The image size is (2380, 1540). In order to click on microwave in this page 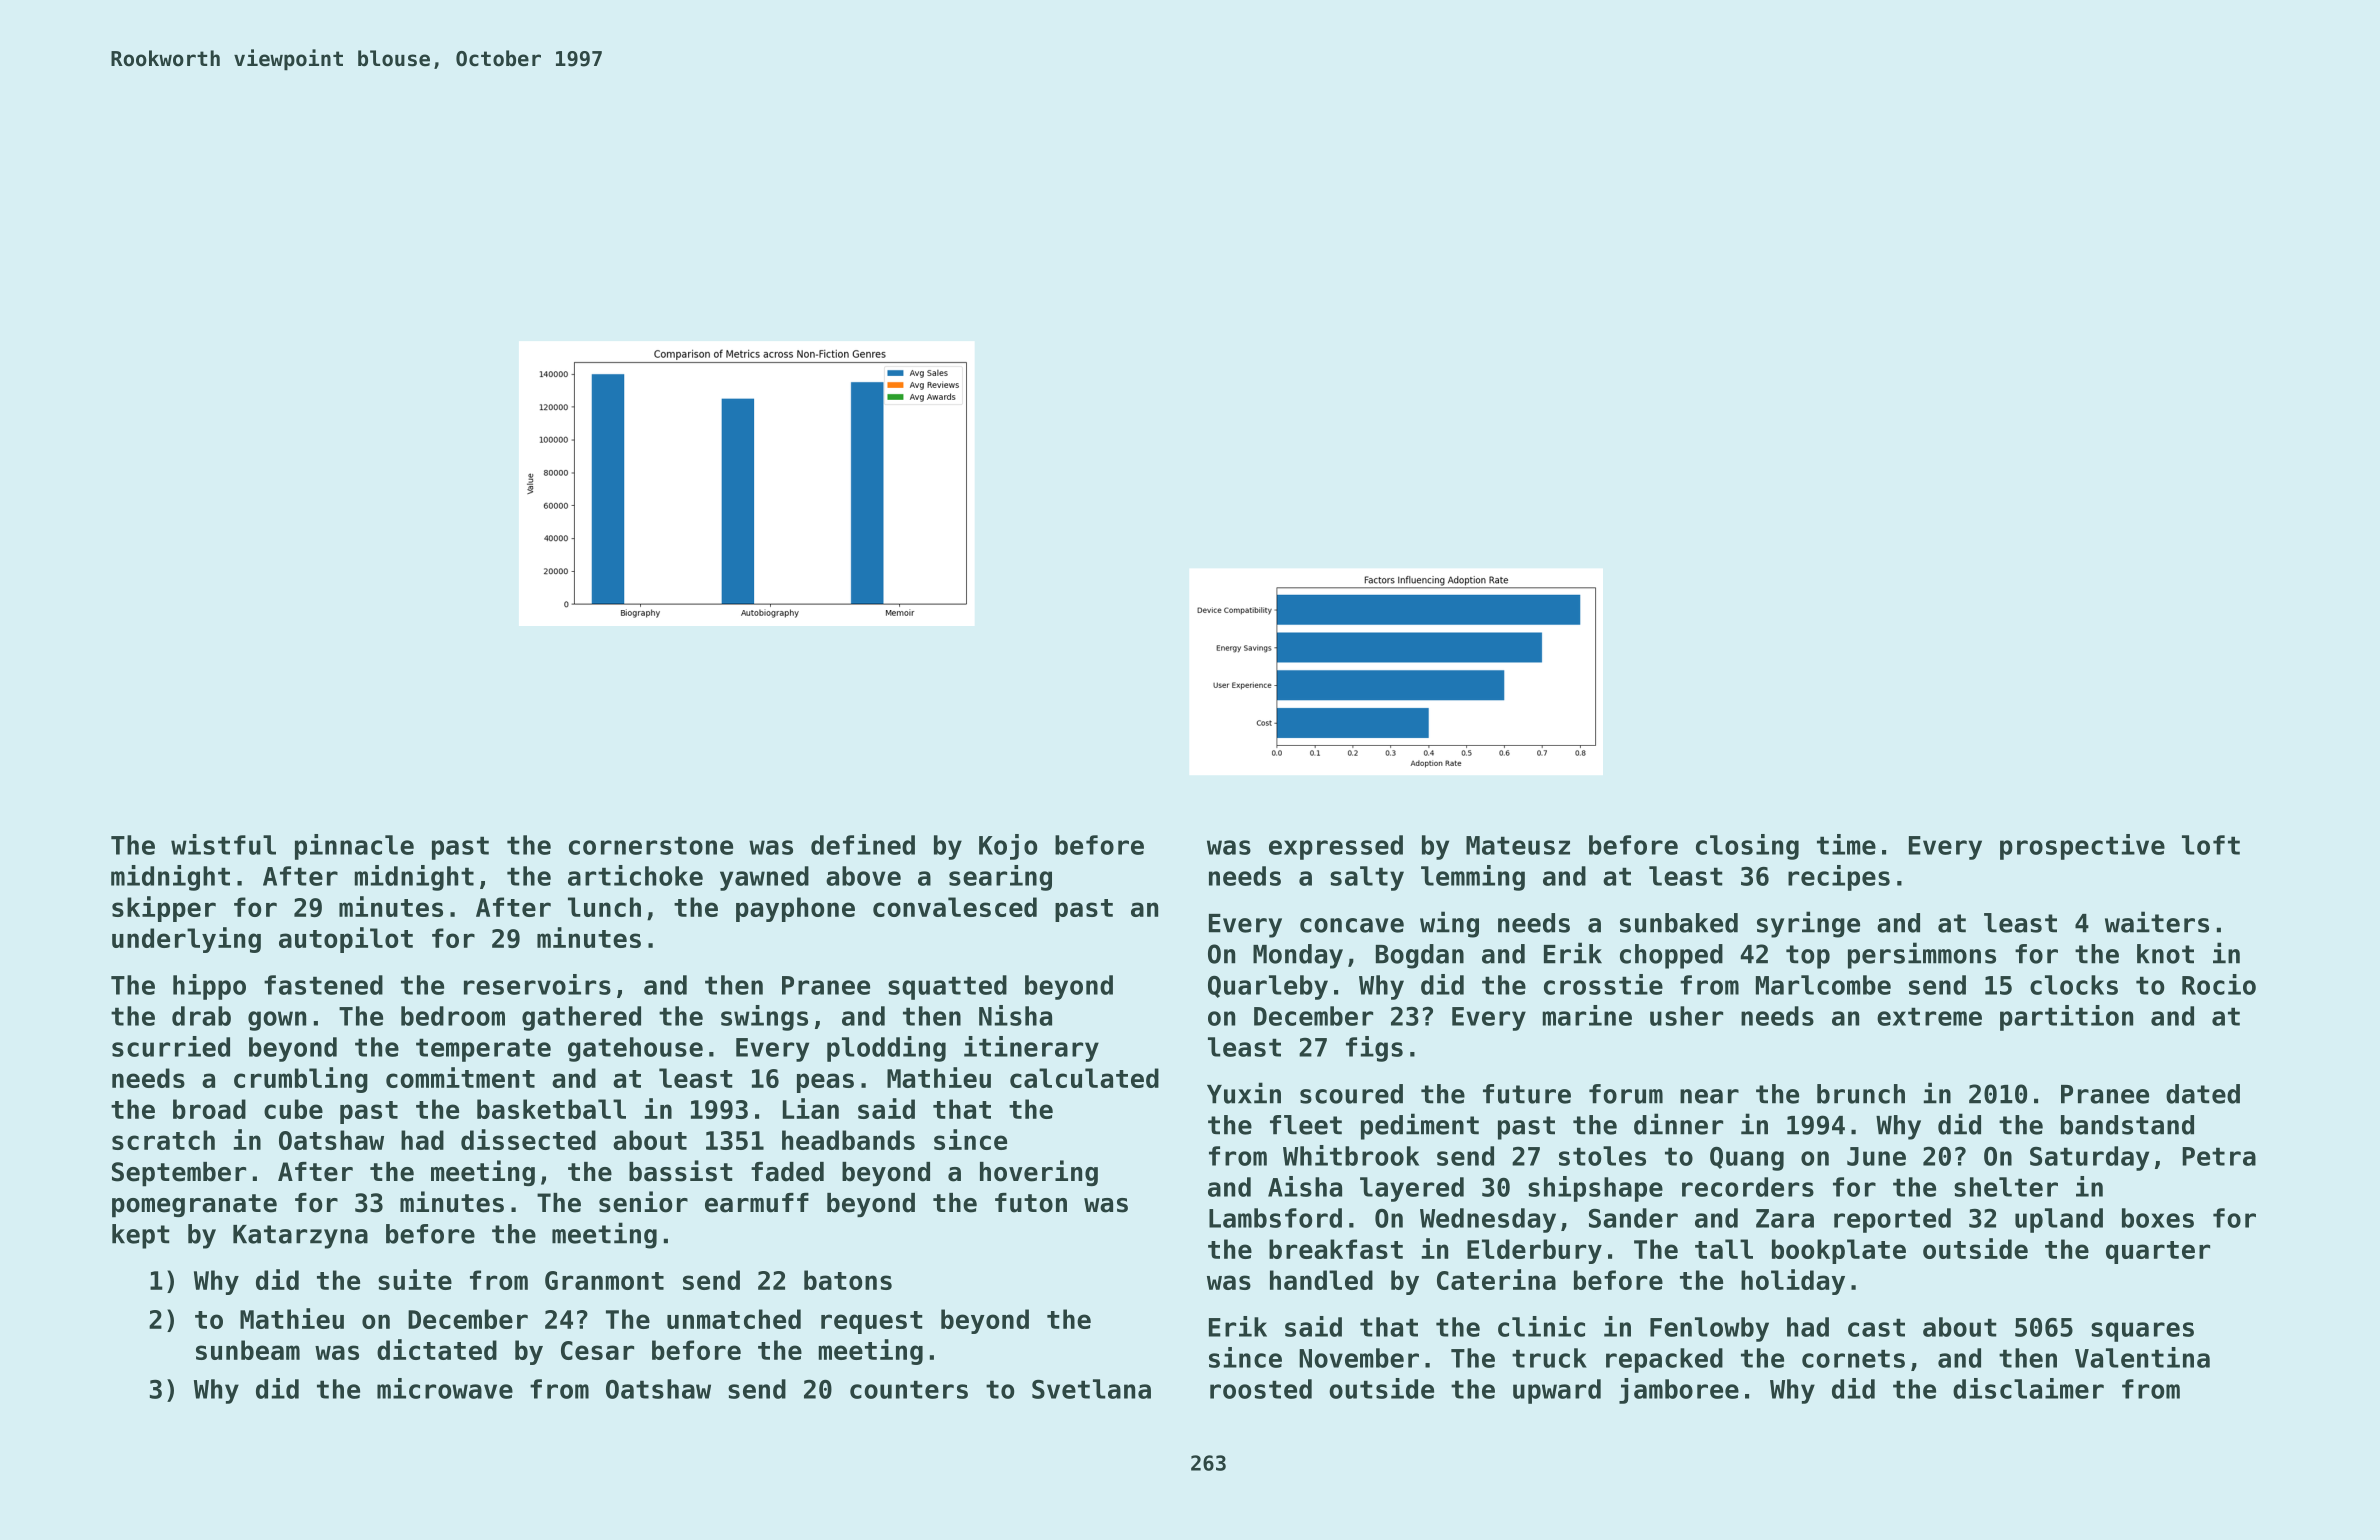, I will do `click(445, 1388)`.
